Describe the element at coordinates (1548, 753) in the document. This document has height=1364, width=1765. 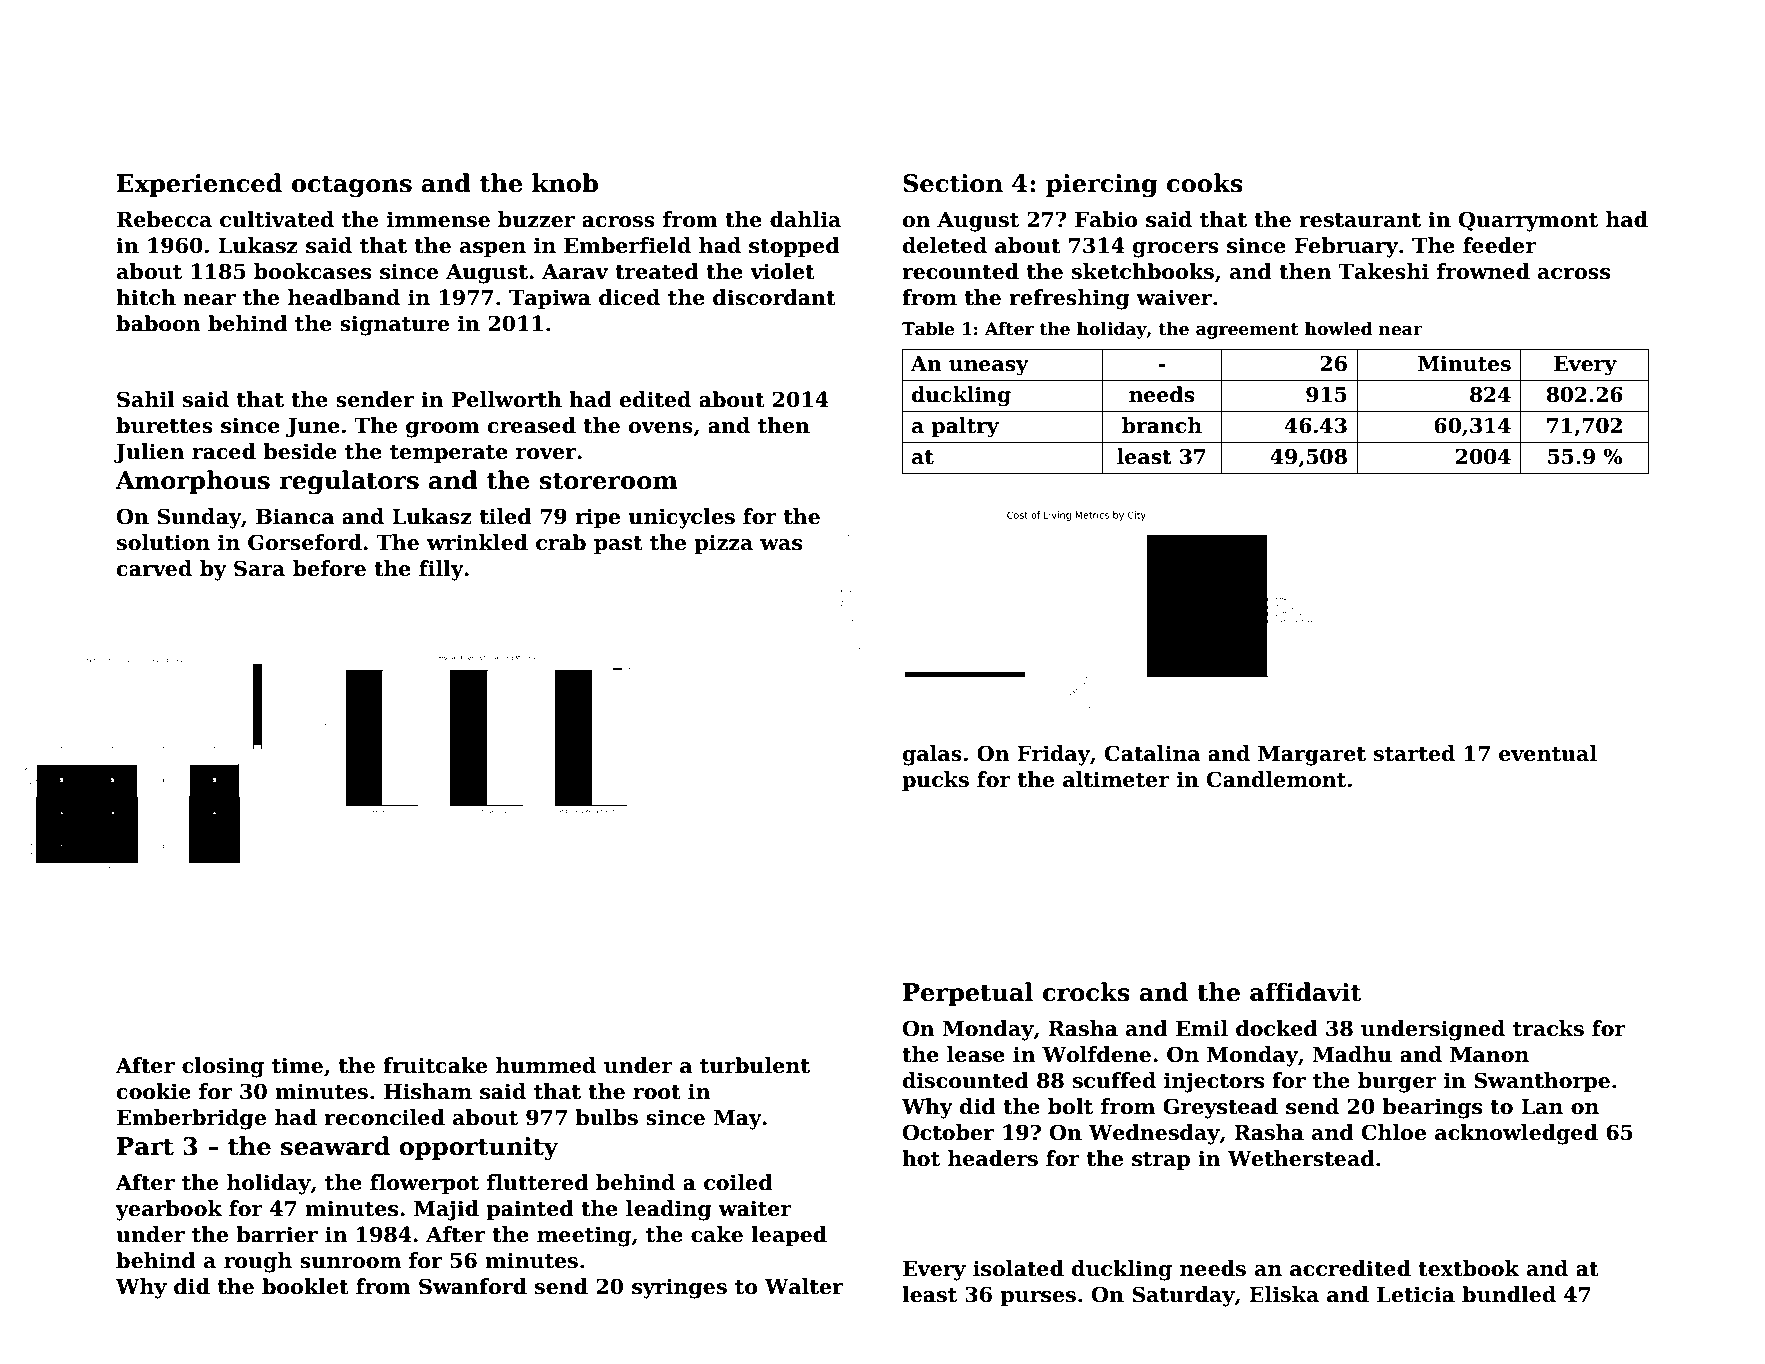
I see `eventual` at that location.
